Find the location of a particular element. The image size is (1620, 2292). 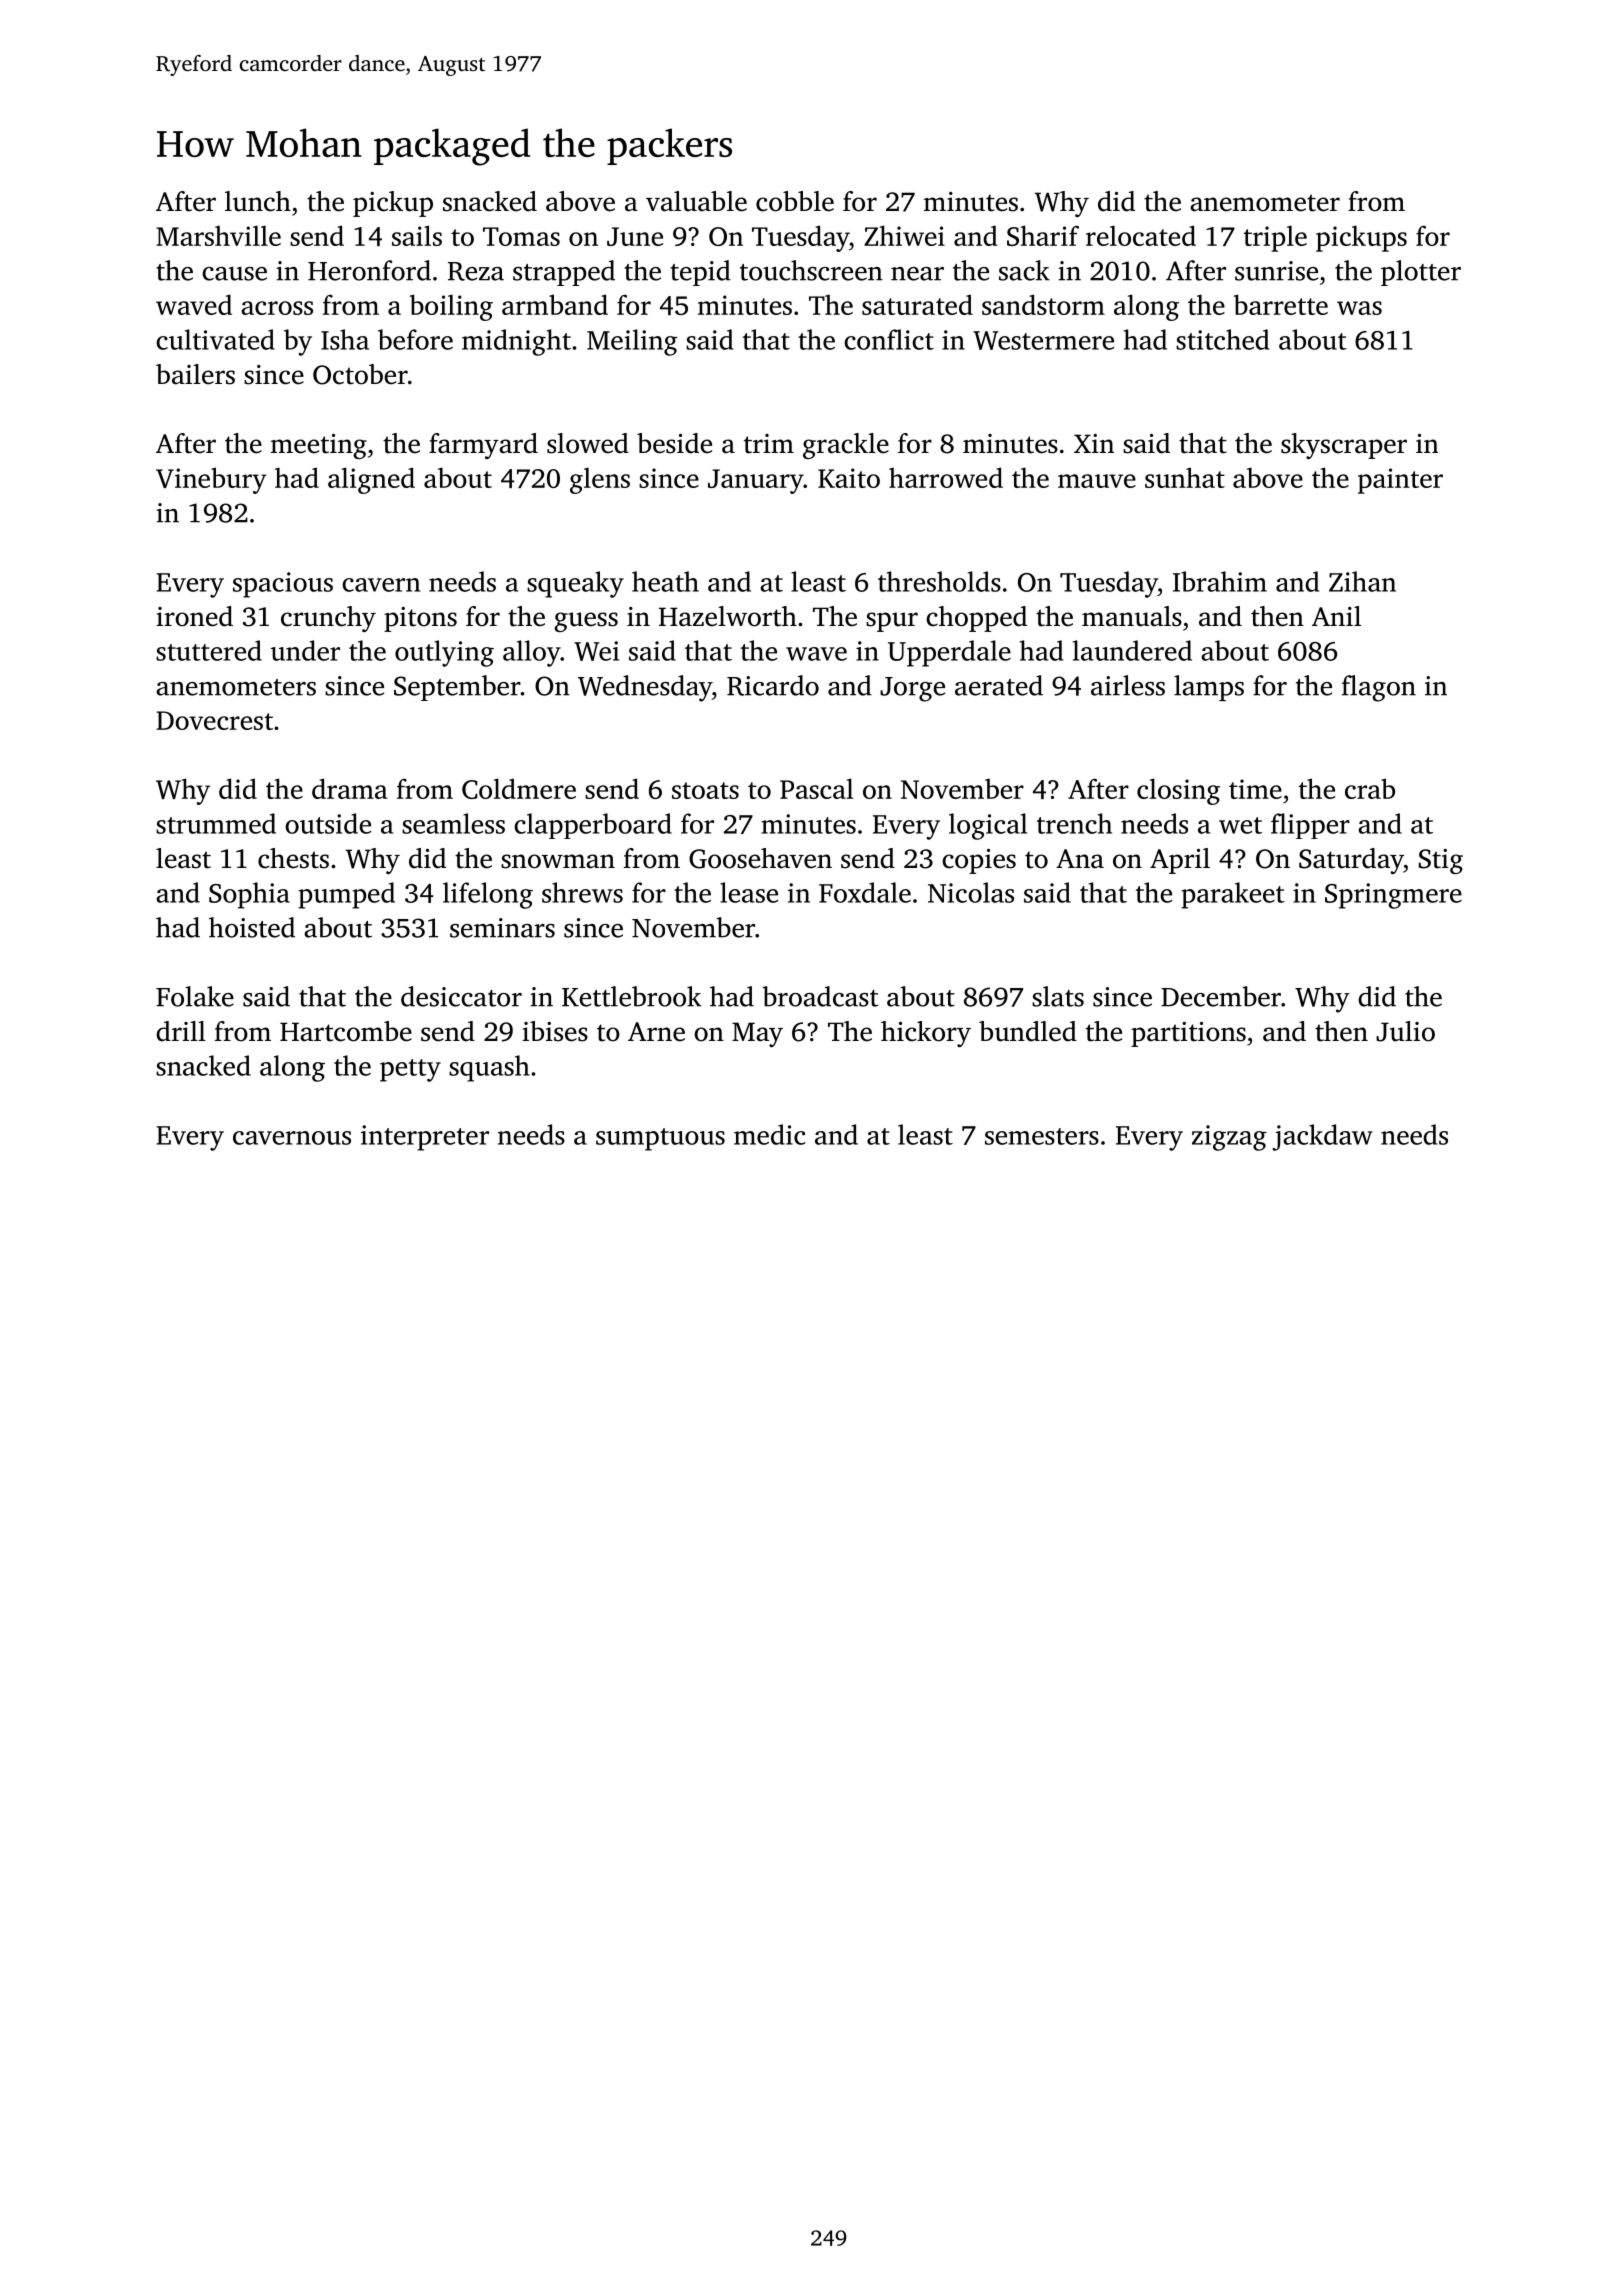

Zihan is located at coordinates (1362, 581).
